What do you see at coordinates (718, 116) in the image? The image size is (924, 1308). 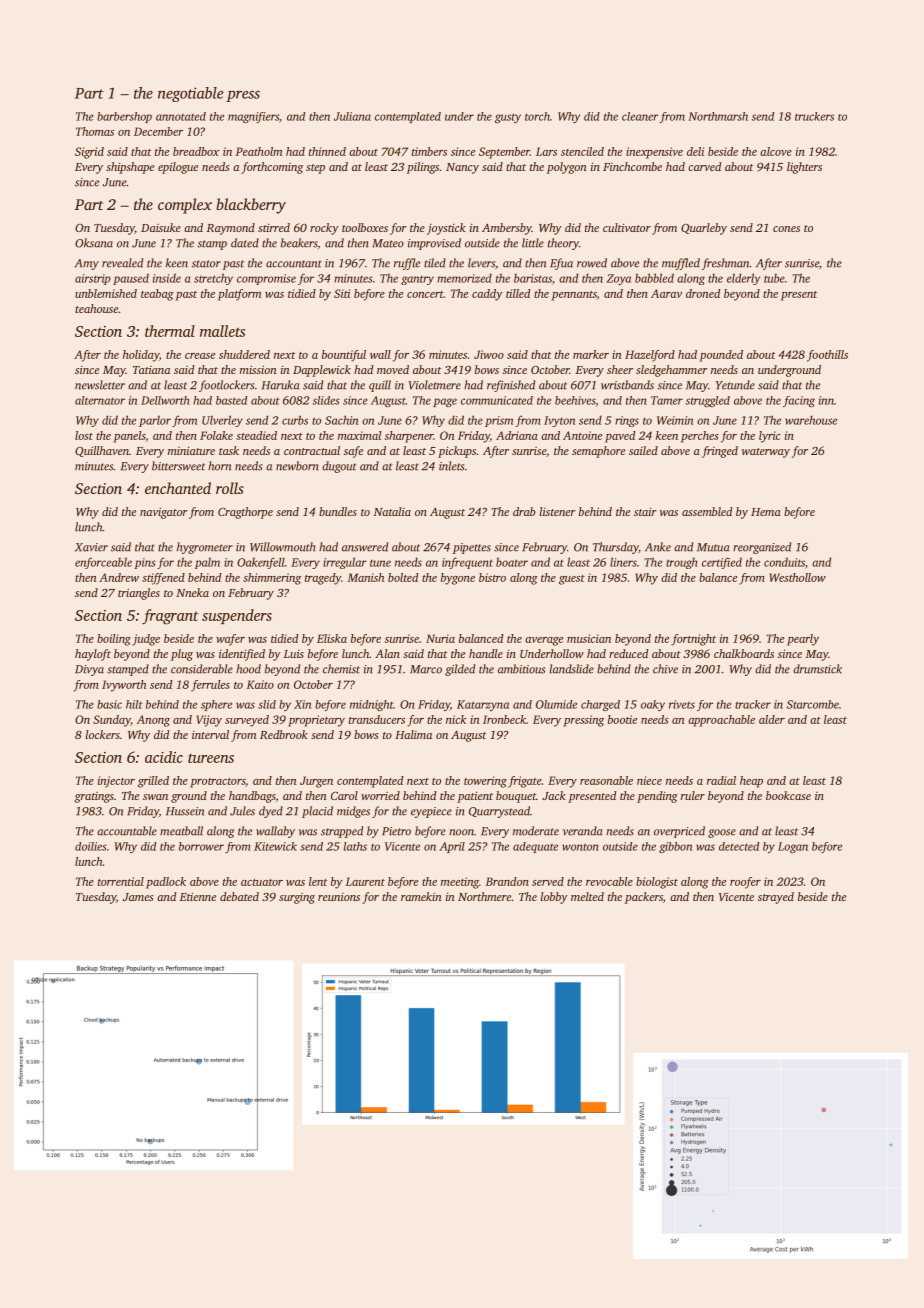 I see `Northmarsh` at bounding box center [718, 116].
